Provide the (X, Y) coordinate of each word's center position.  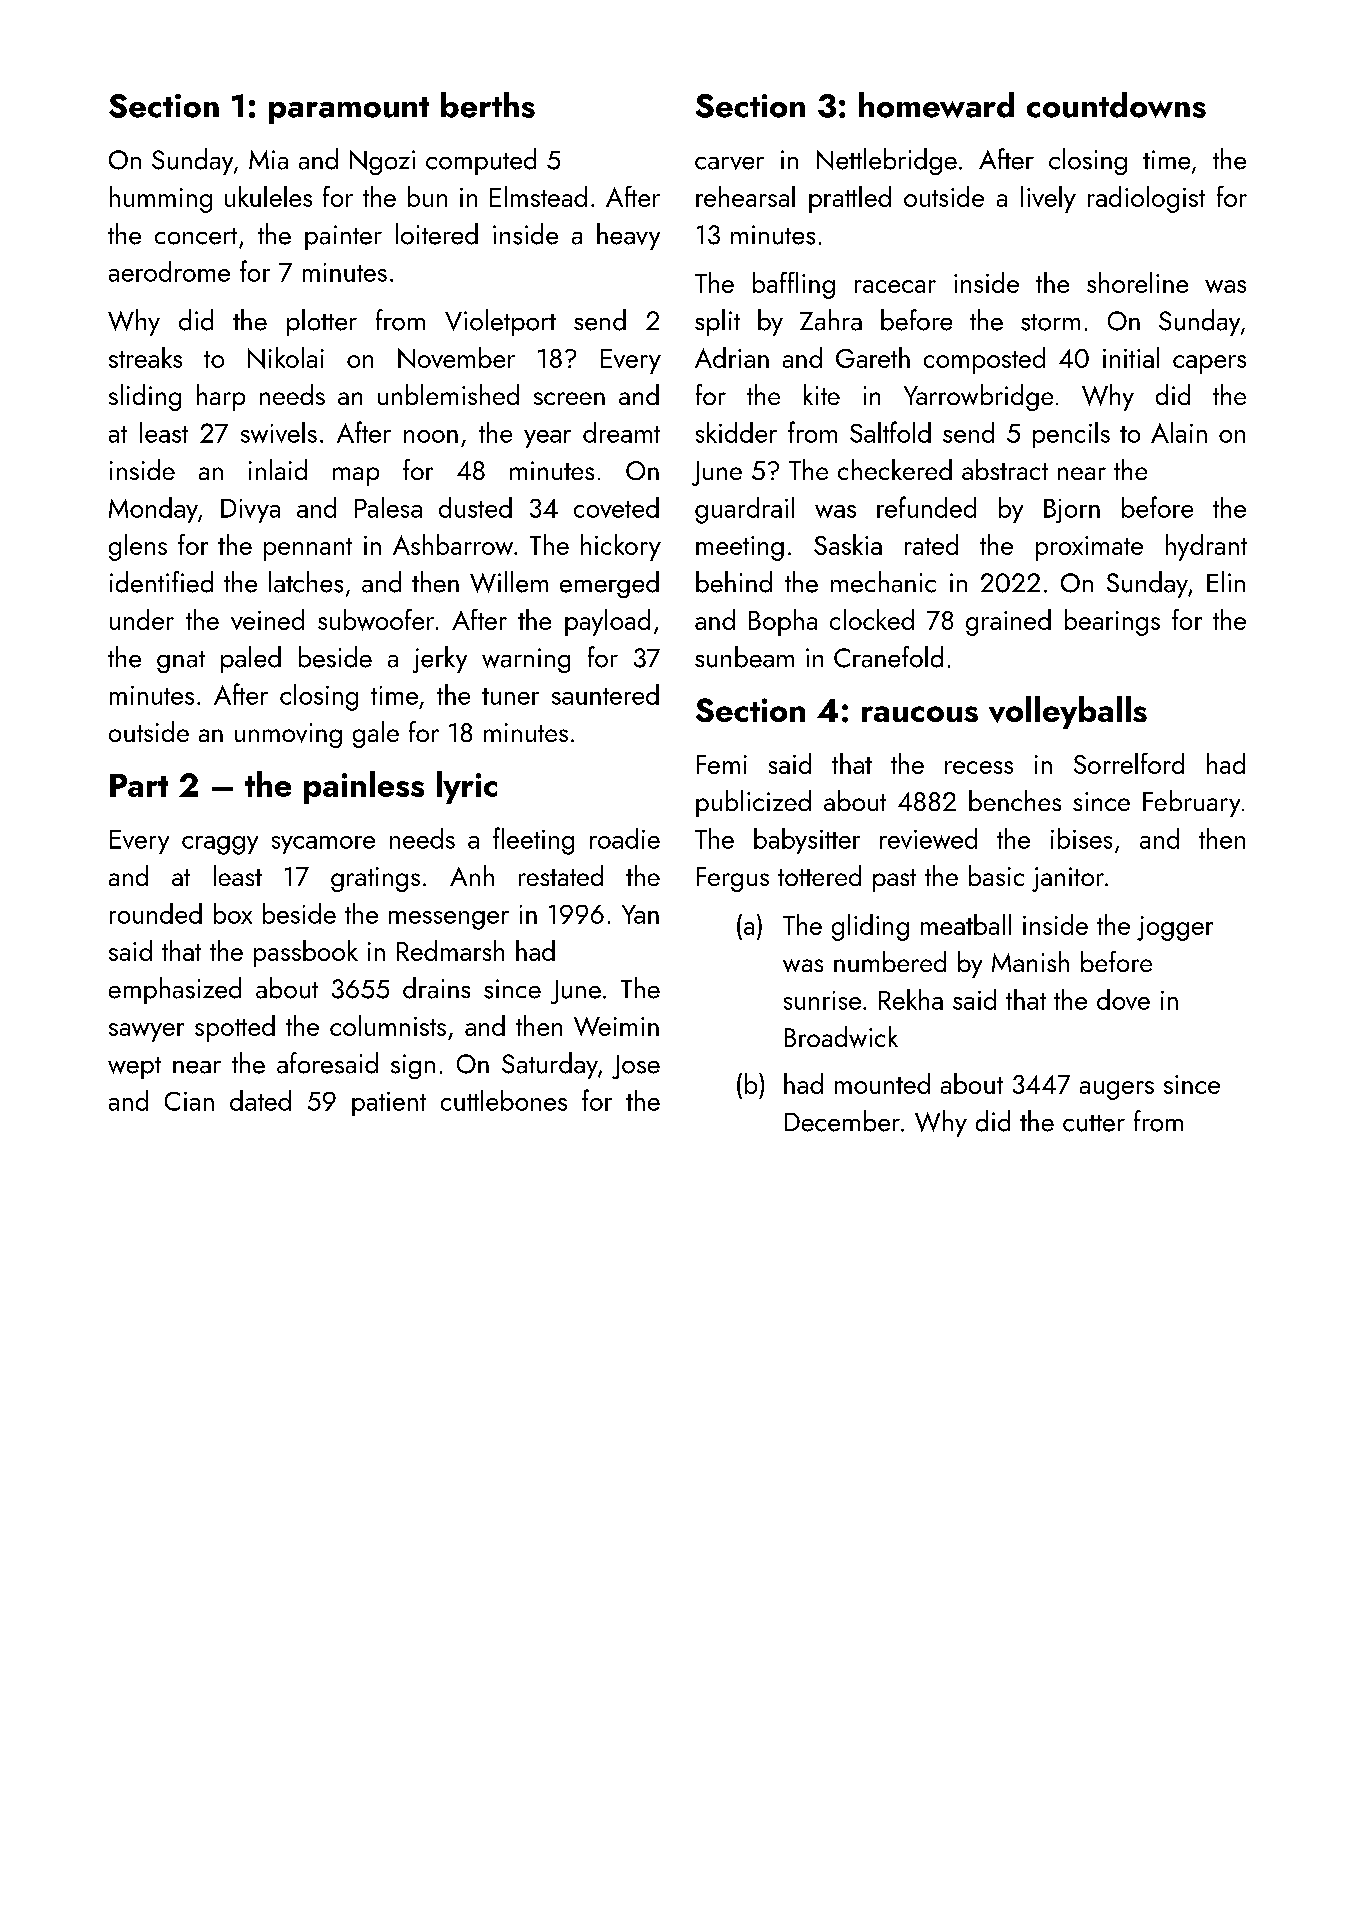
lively (1048, 199)
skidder (736, 432)
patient (389, 1104)
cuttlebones (504, 1100)
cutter (1094, 1123)
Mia (268, 160)
